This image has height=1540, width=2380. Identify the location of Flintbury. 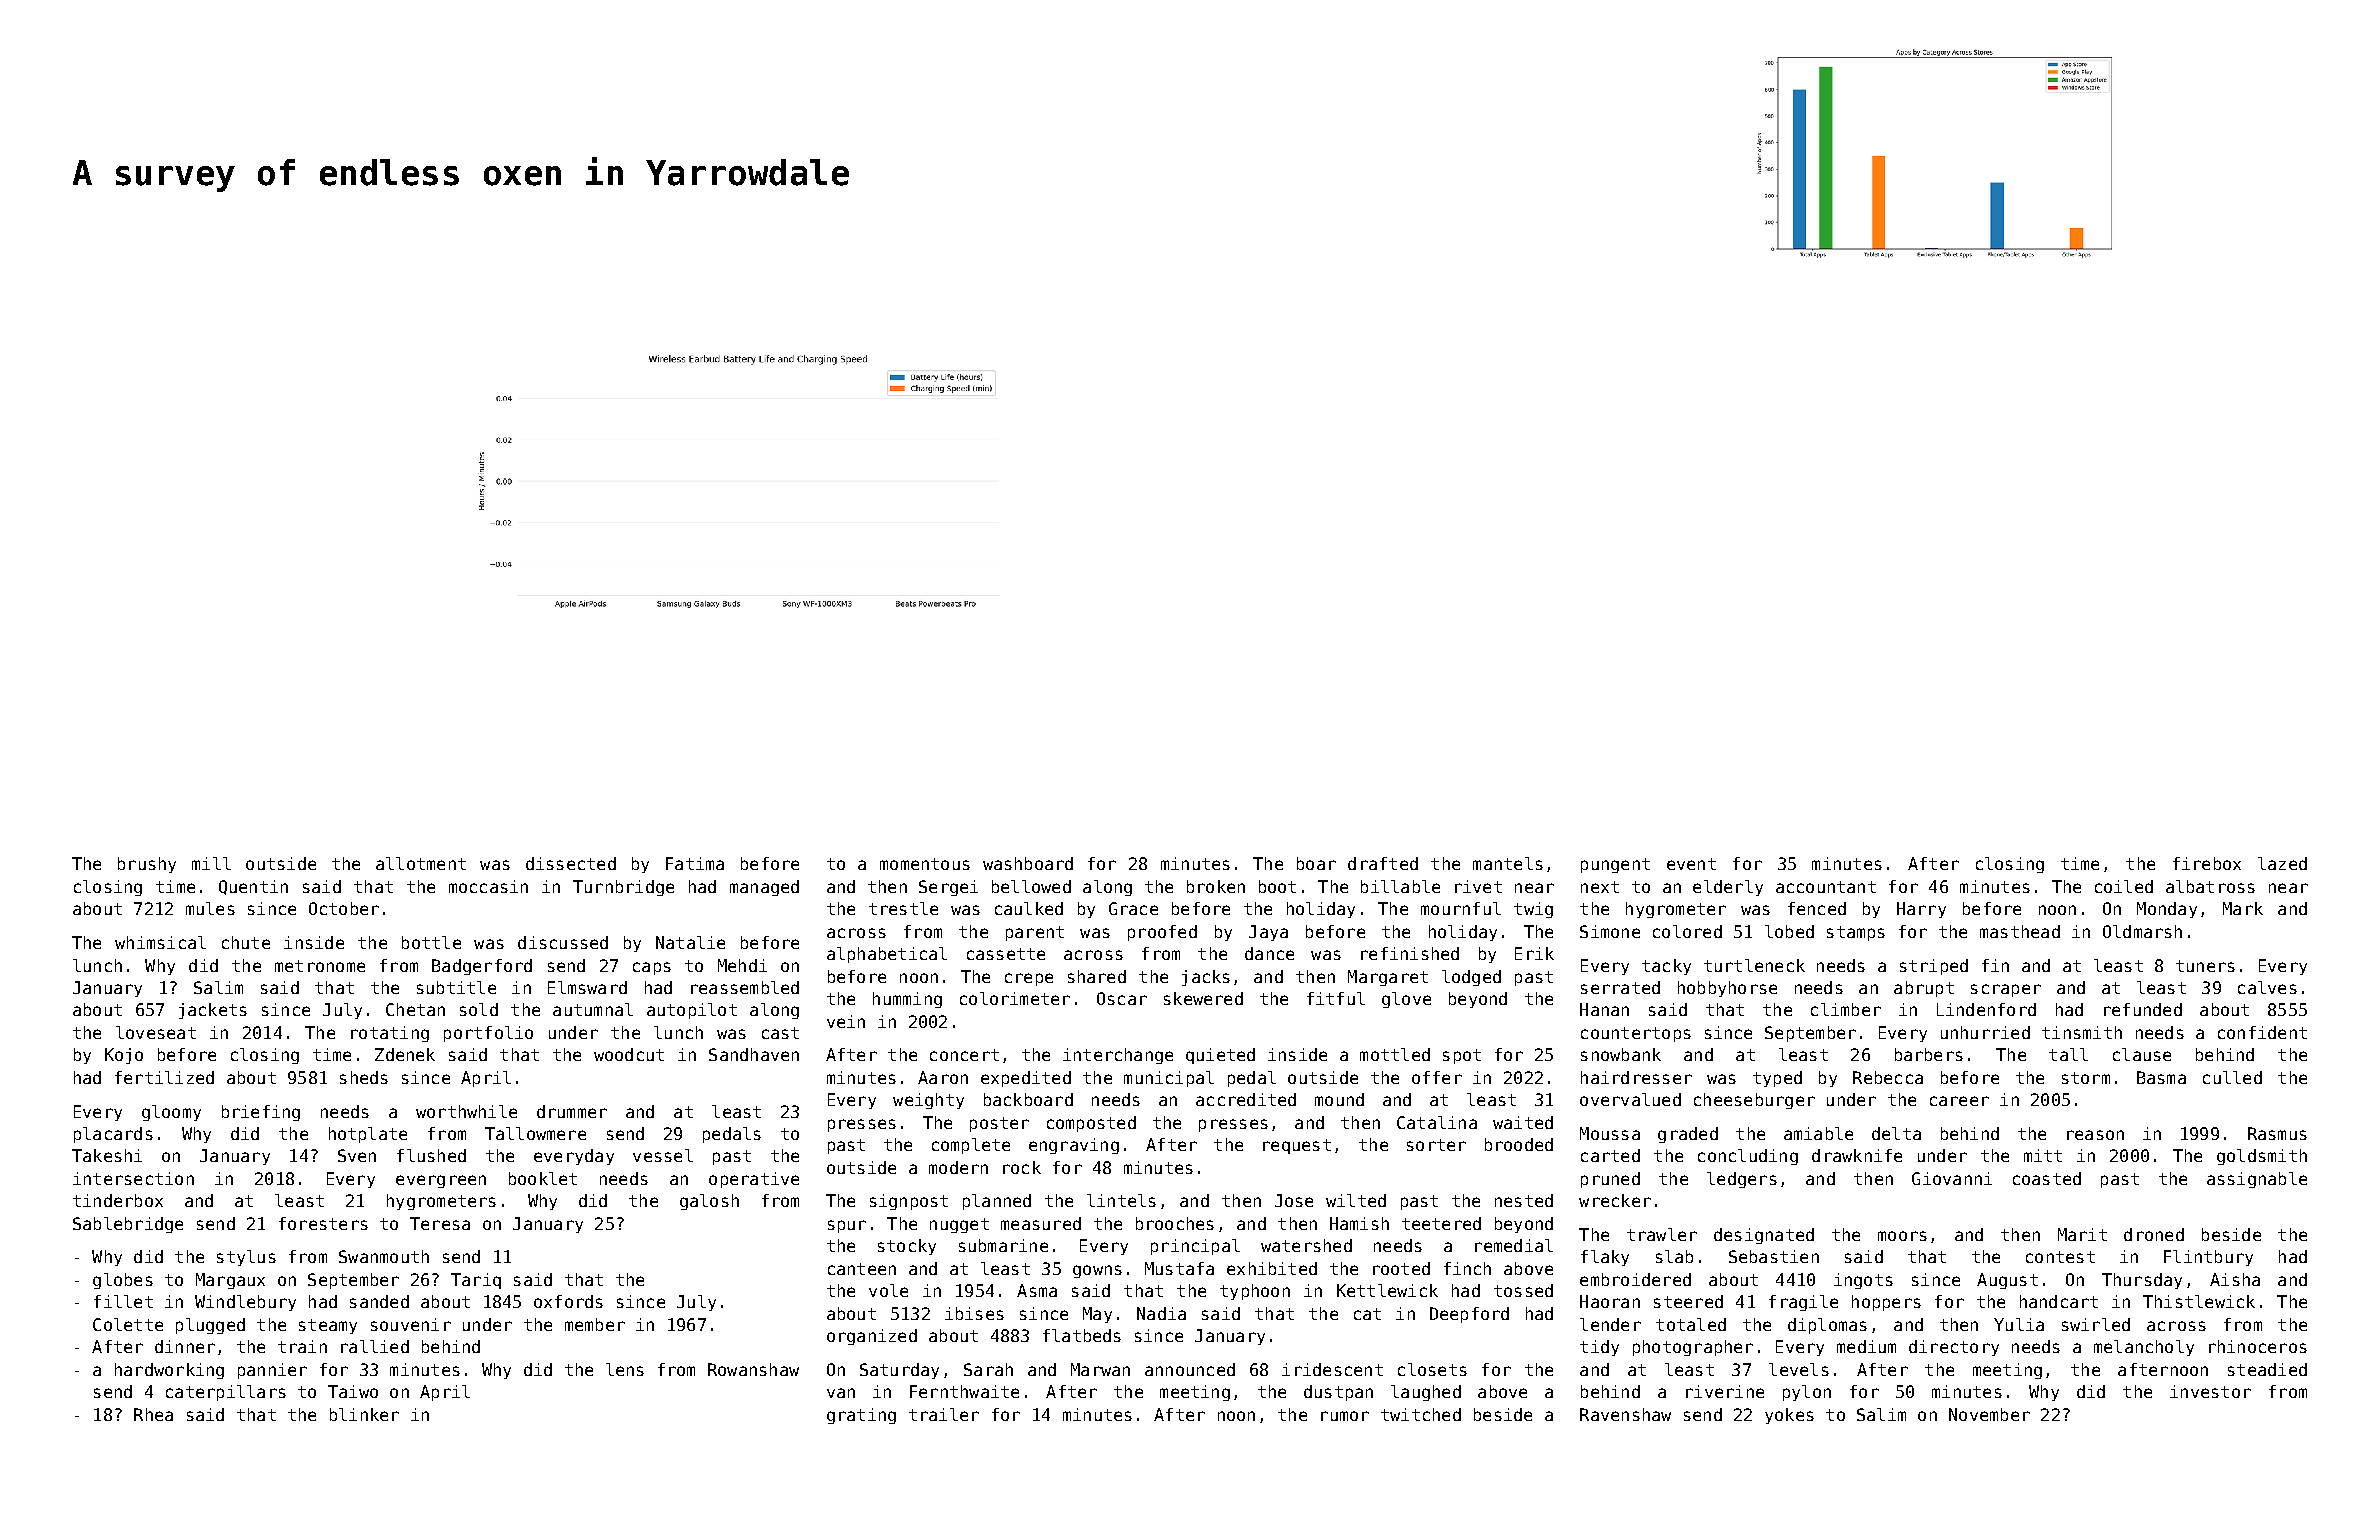
(2208, 1258).
